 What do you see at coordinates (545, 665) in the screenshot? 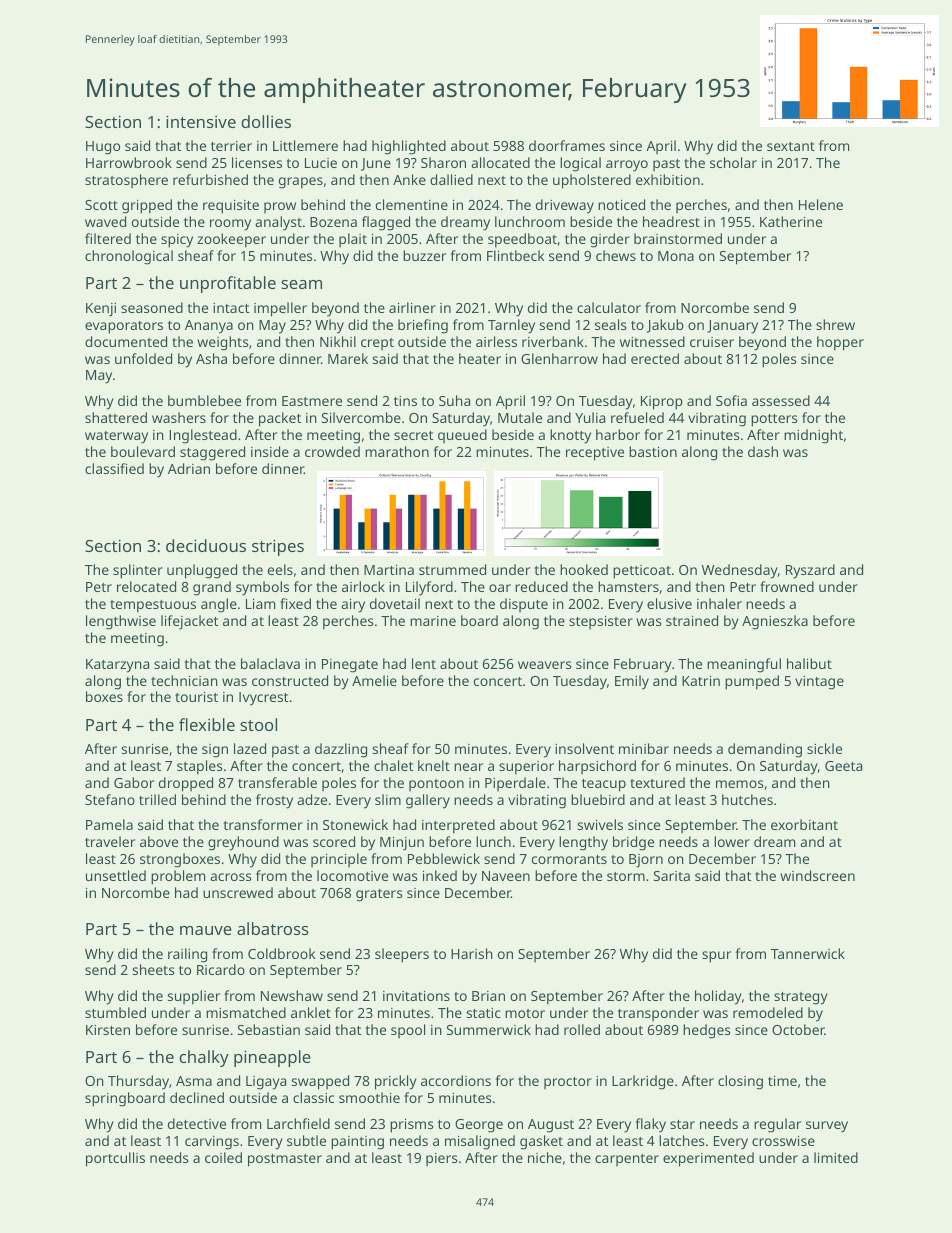
I see `weavers` at bounding box center [545, 665].
